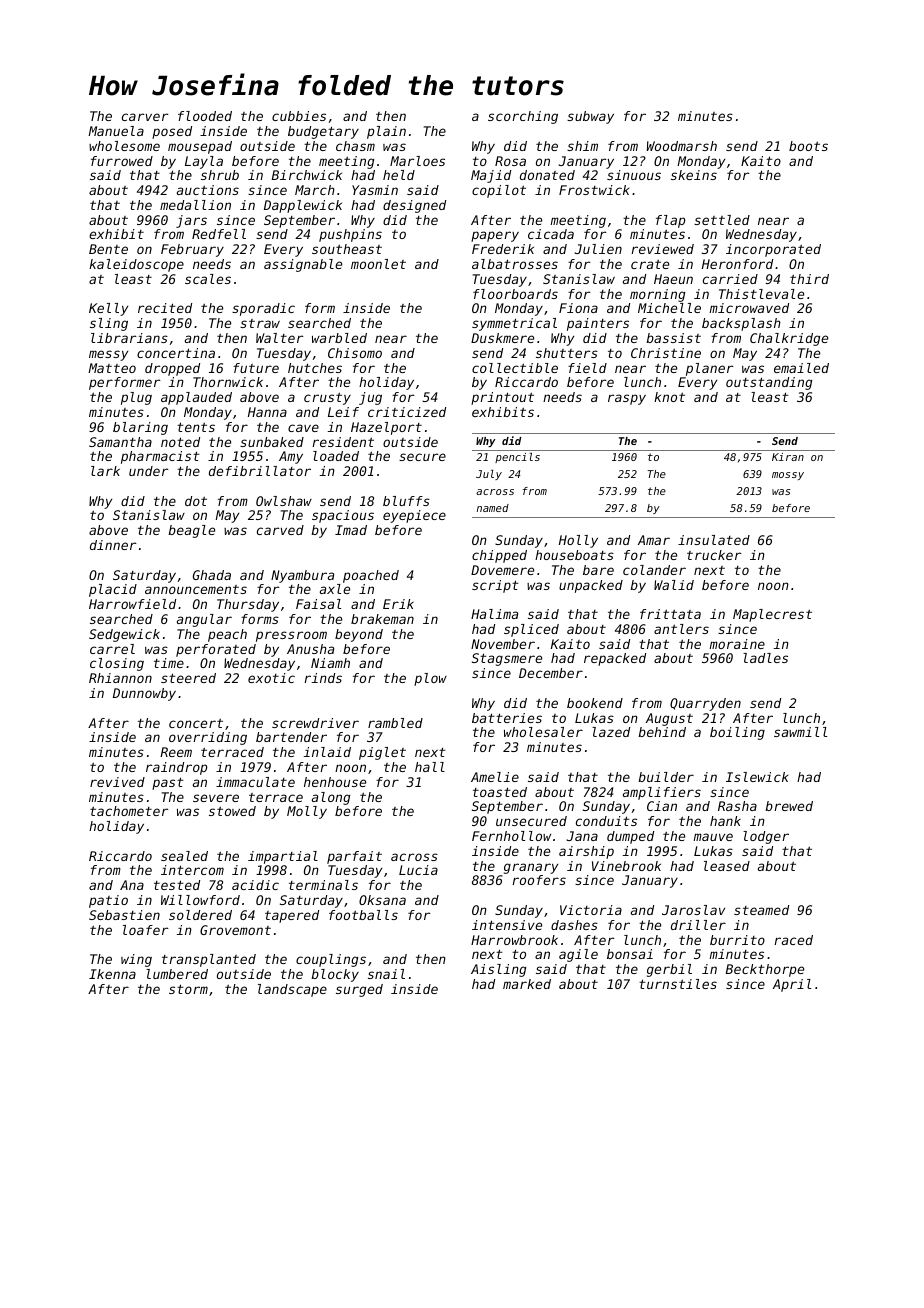 The image size is (924, 1308). What do you see at coordinates (582, 836) in the screenshot?
I see `Jana` at bounding box center [582, 836].
